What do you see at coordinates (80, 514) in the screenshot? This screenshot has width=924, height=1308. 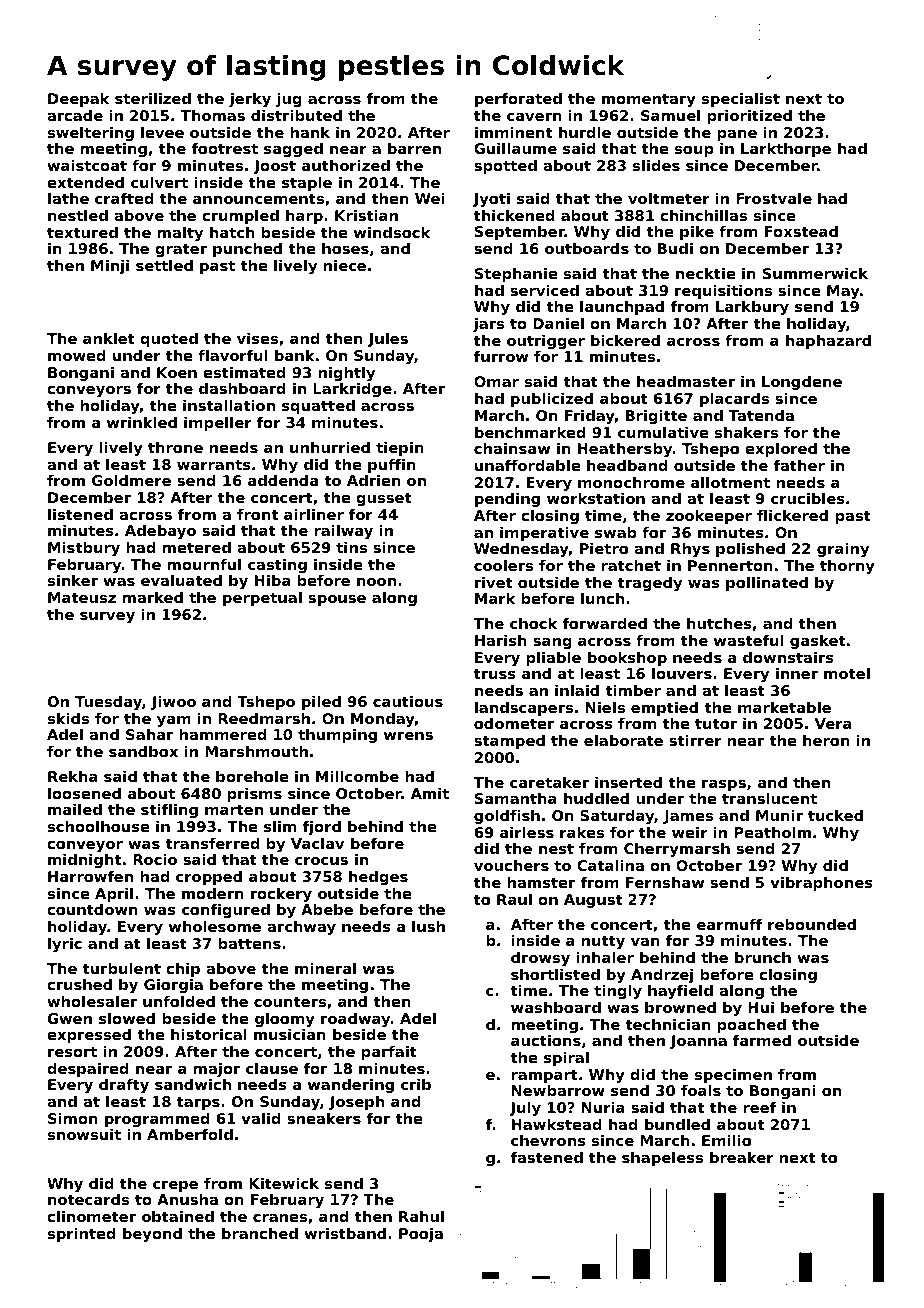 I see `listened` at bounding box center [80, 514].
